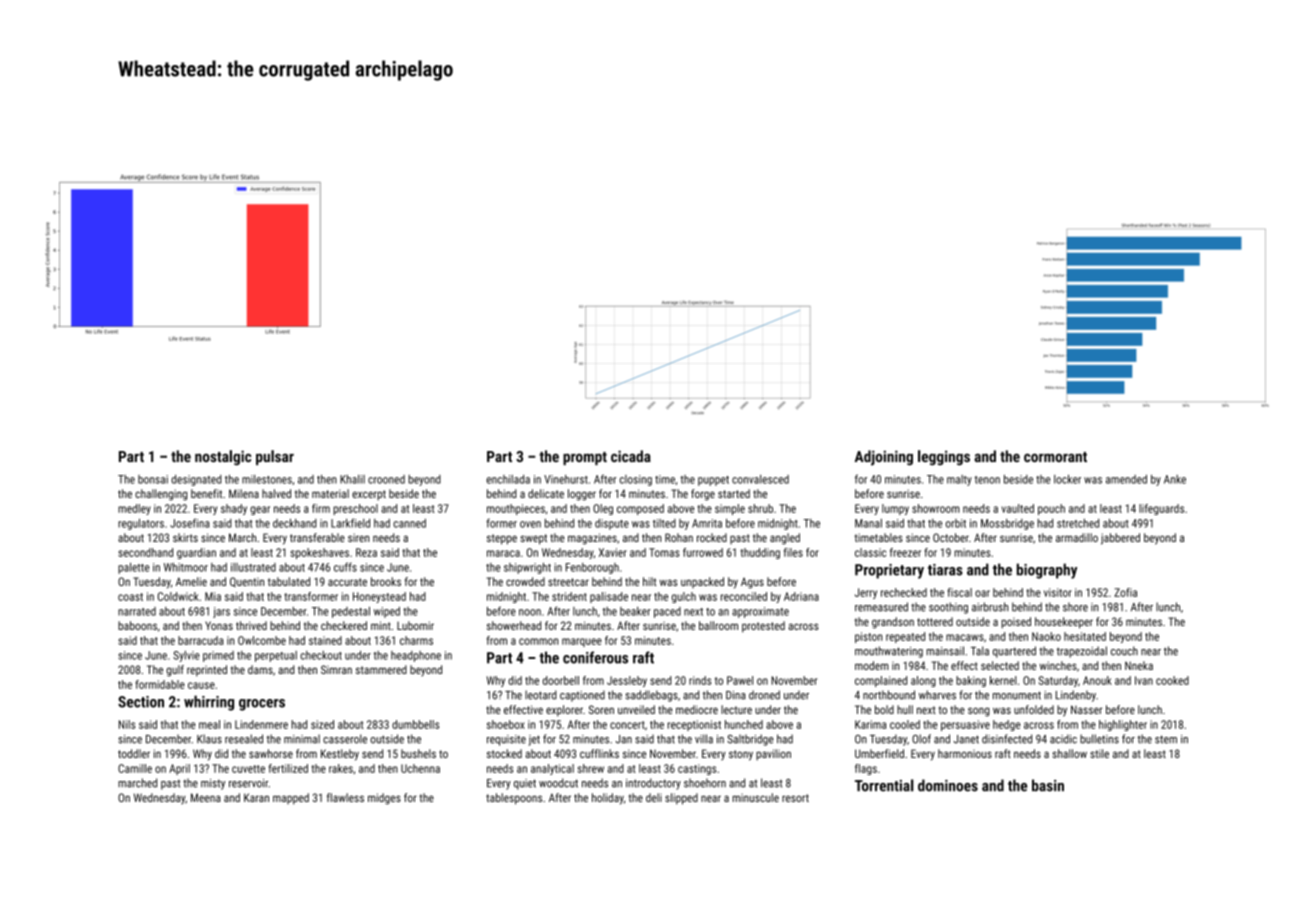  Describe the element at coordinates (1077, 537) in the image. I see `armadillo` at that location.
